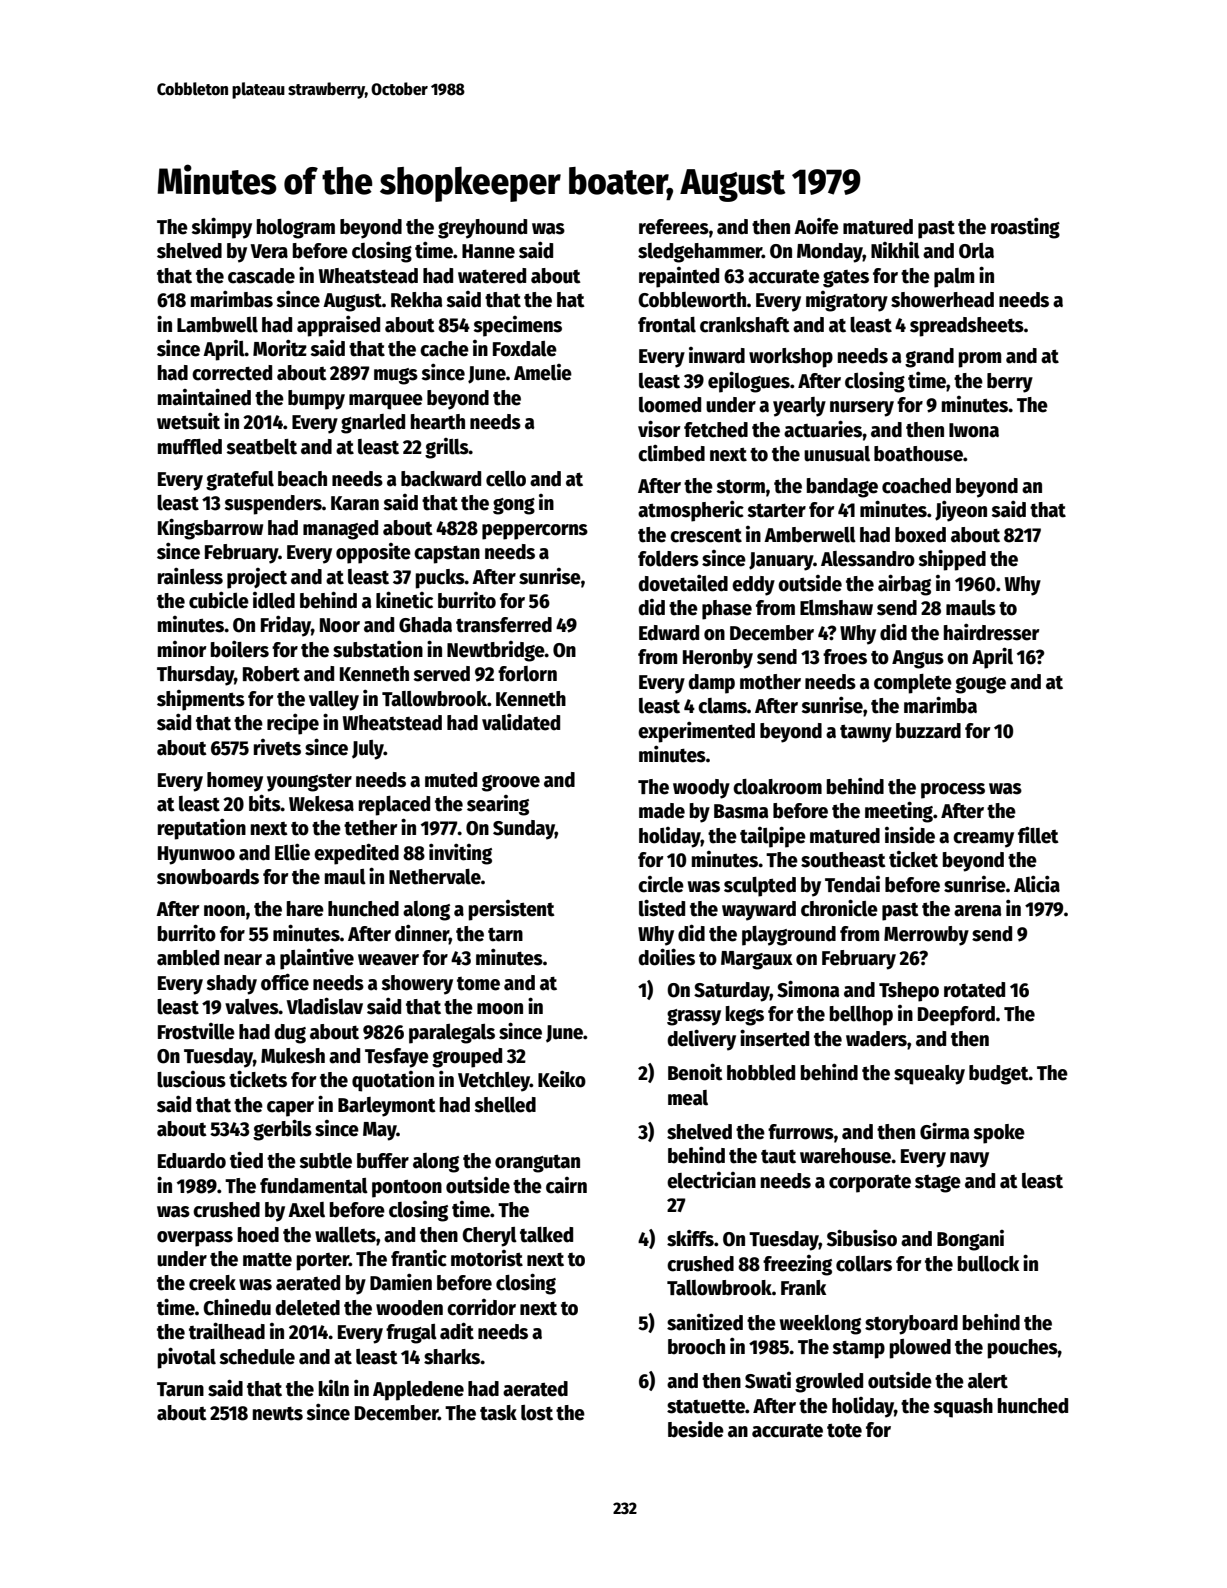 This screenshot has height=1588, width=1227. What do you see at coordinates (952, 560) in the screenshot?
I see `shipped` at bounding box center [952, 560].
